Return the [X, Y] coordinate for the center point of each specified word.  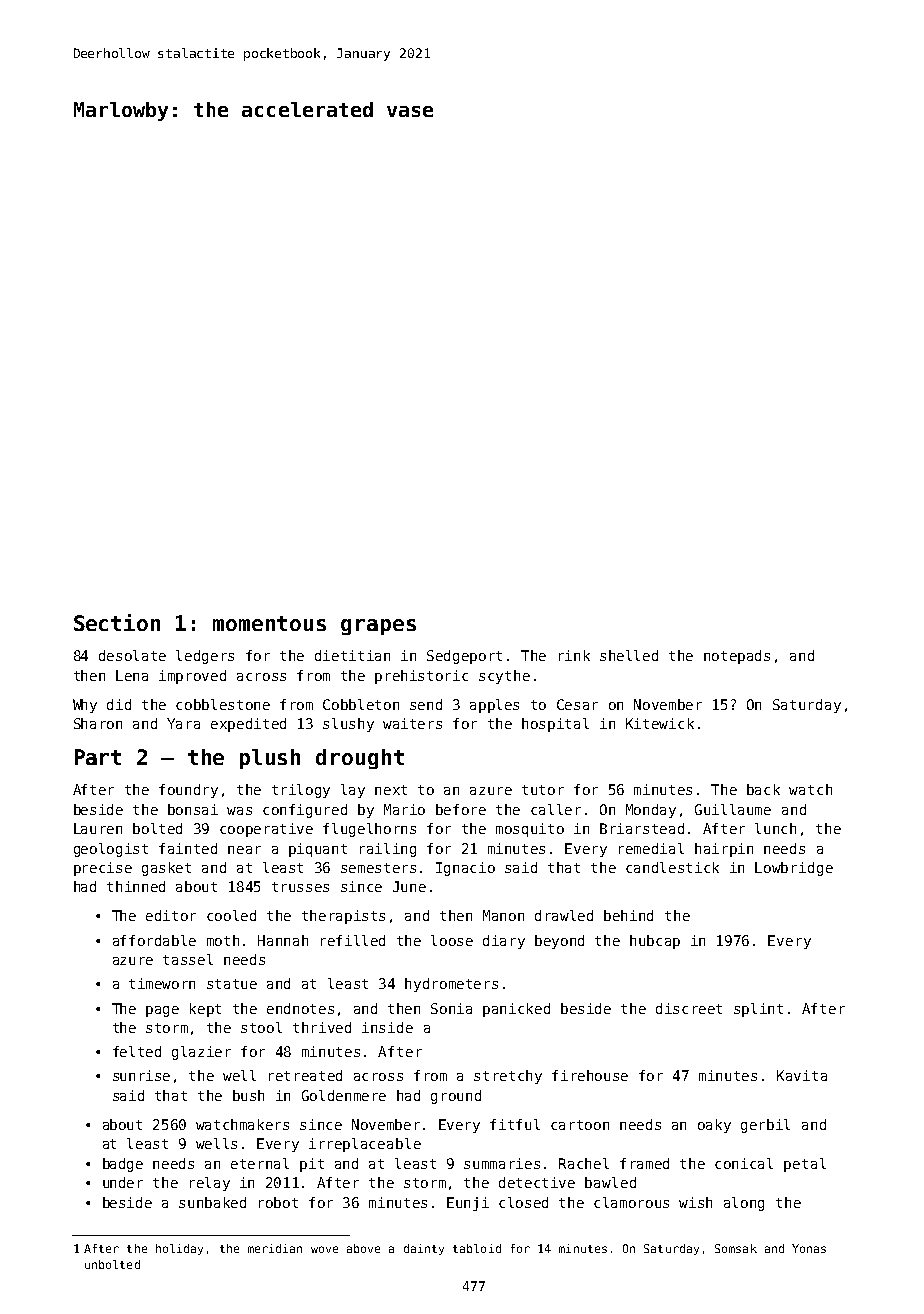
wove [324, 1249]
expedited [248, 725]
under [123, 1182]
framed [644, 1163]
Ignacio [465, 869]
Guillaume [733, 809]
